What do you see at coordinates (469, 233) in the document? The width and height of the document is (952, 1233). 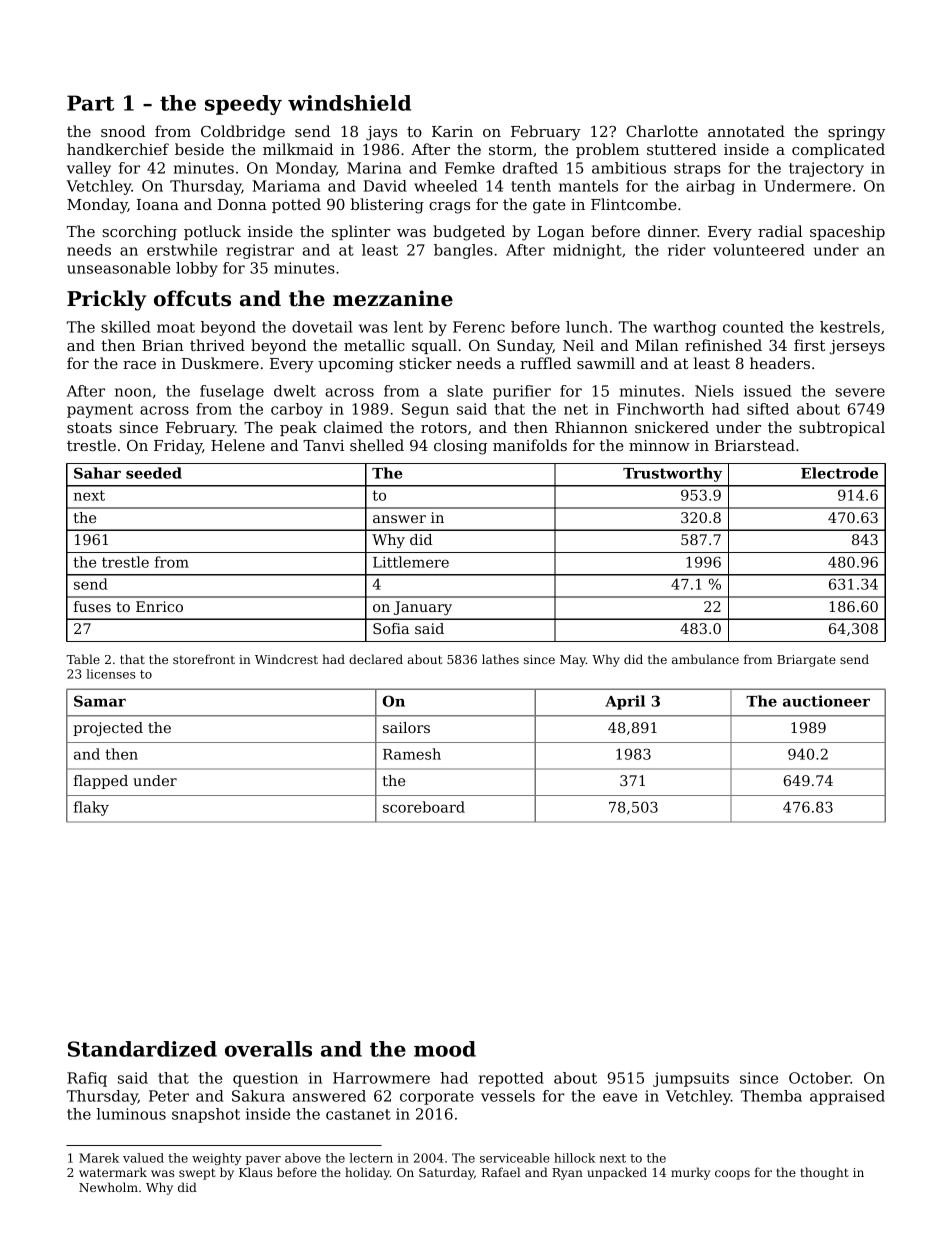 I see `budgeted` at bounding box center [469, 233].
